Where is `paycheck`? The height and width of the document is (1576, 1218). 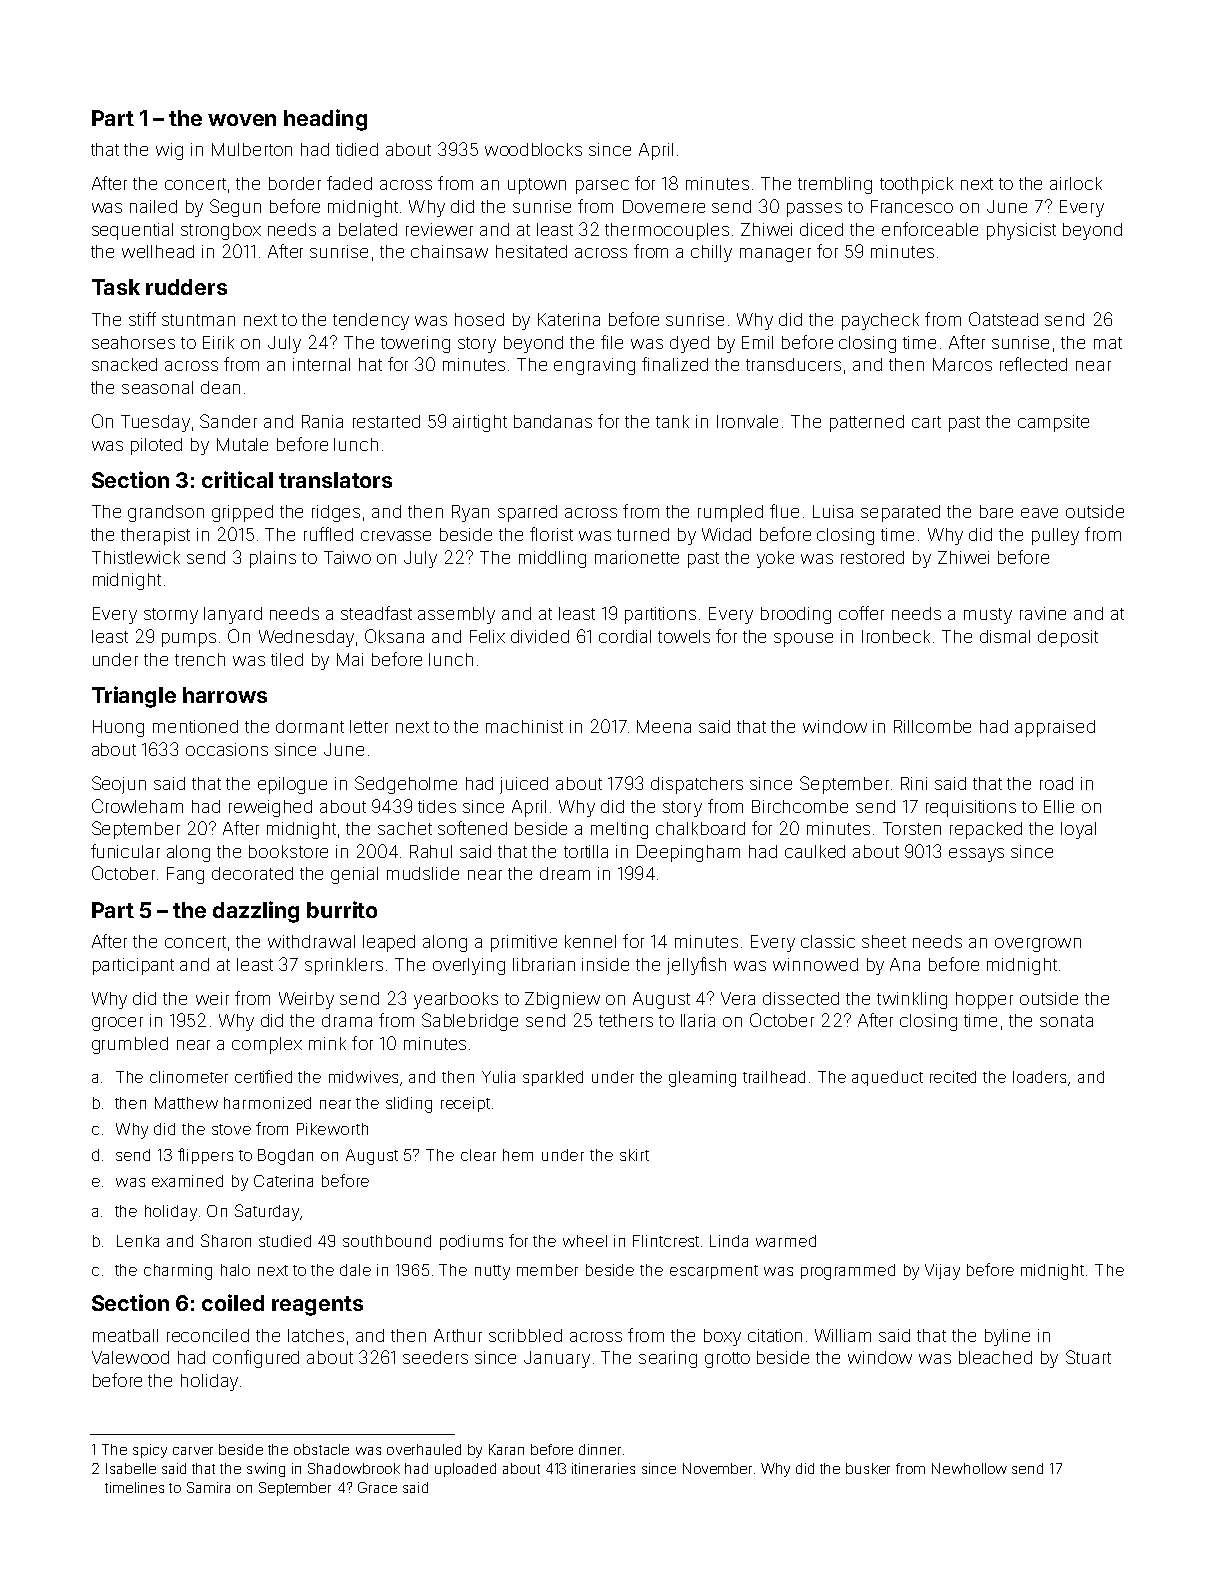 paycheck is located at coordinates (880, 321).
